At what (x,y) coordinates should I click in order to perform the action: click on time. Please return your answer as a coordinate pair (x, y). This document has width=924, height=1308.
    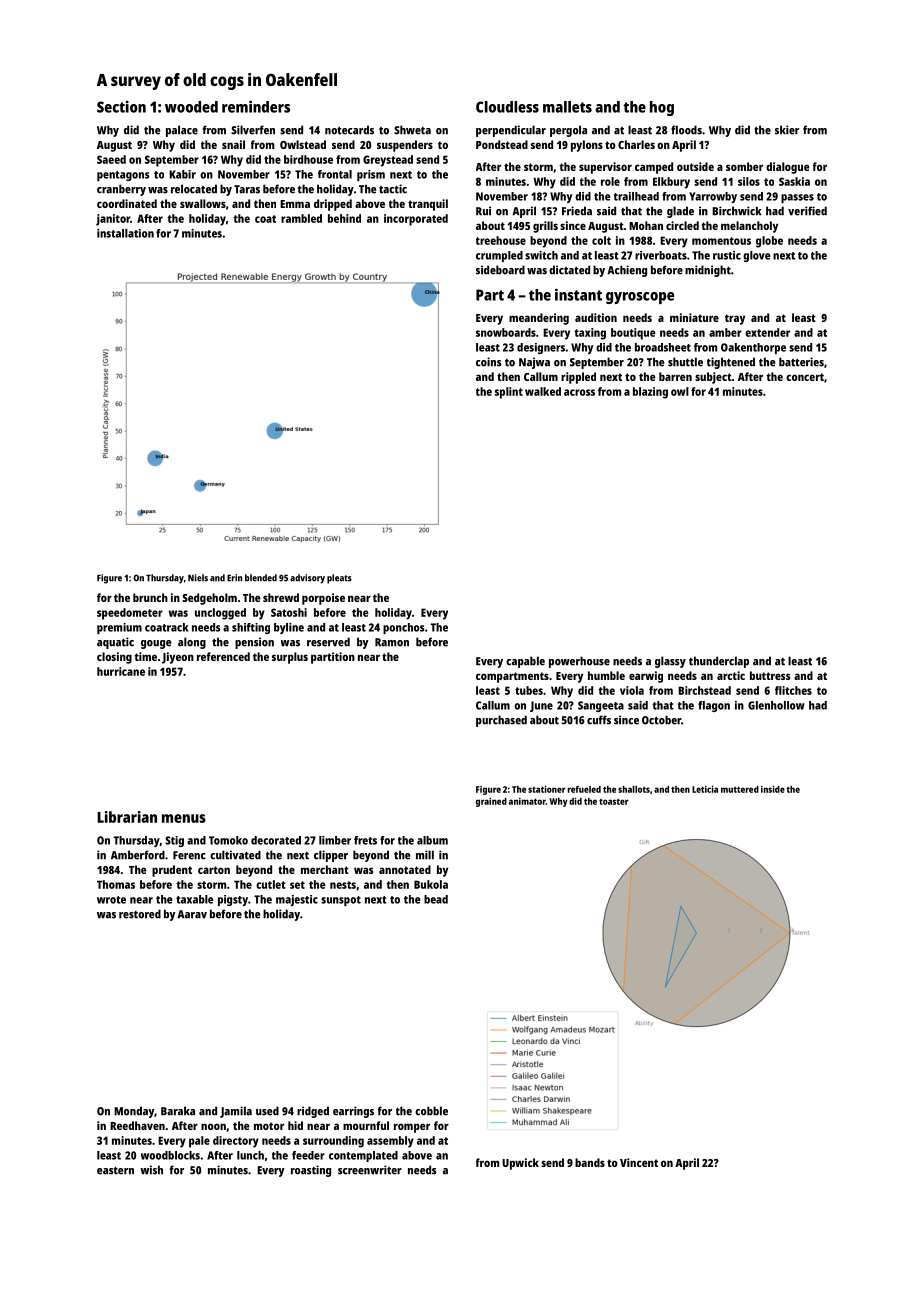
    Looking at the image, I should click on (145, 656).
